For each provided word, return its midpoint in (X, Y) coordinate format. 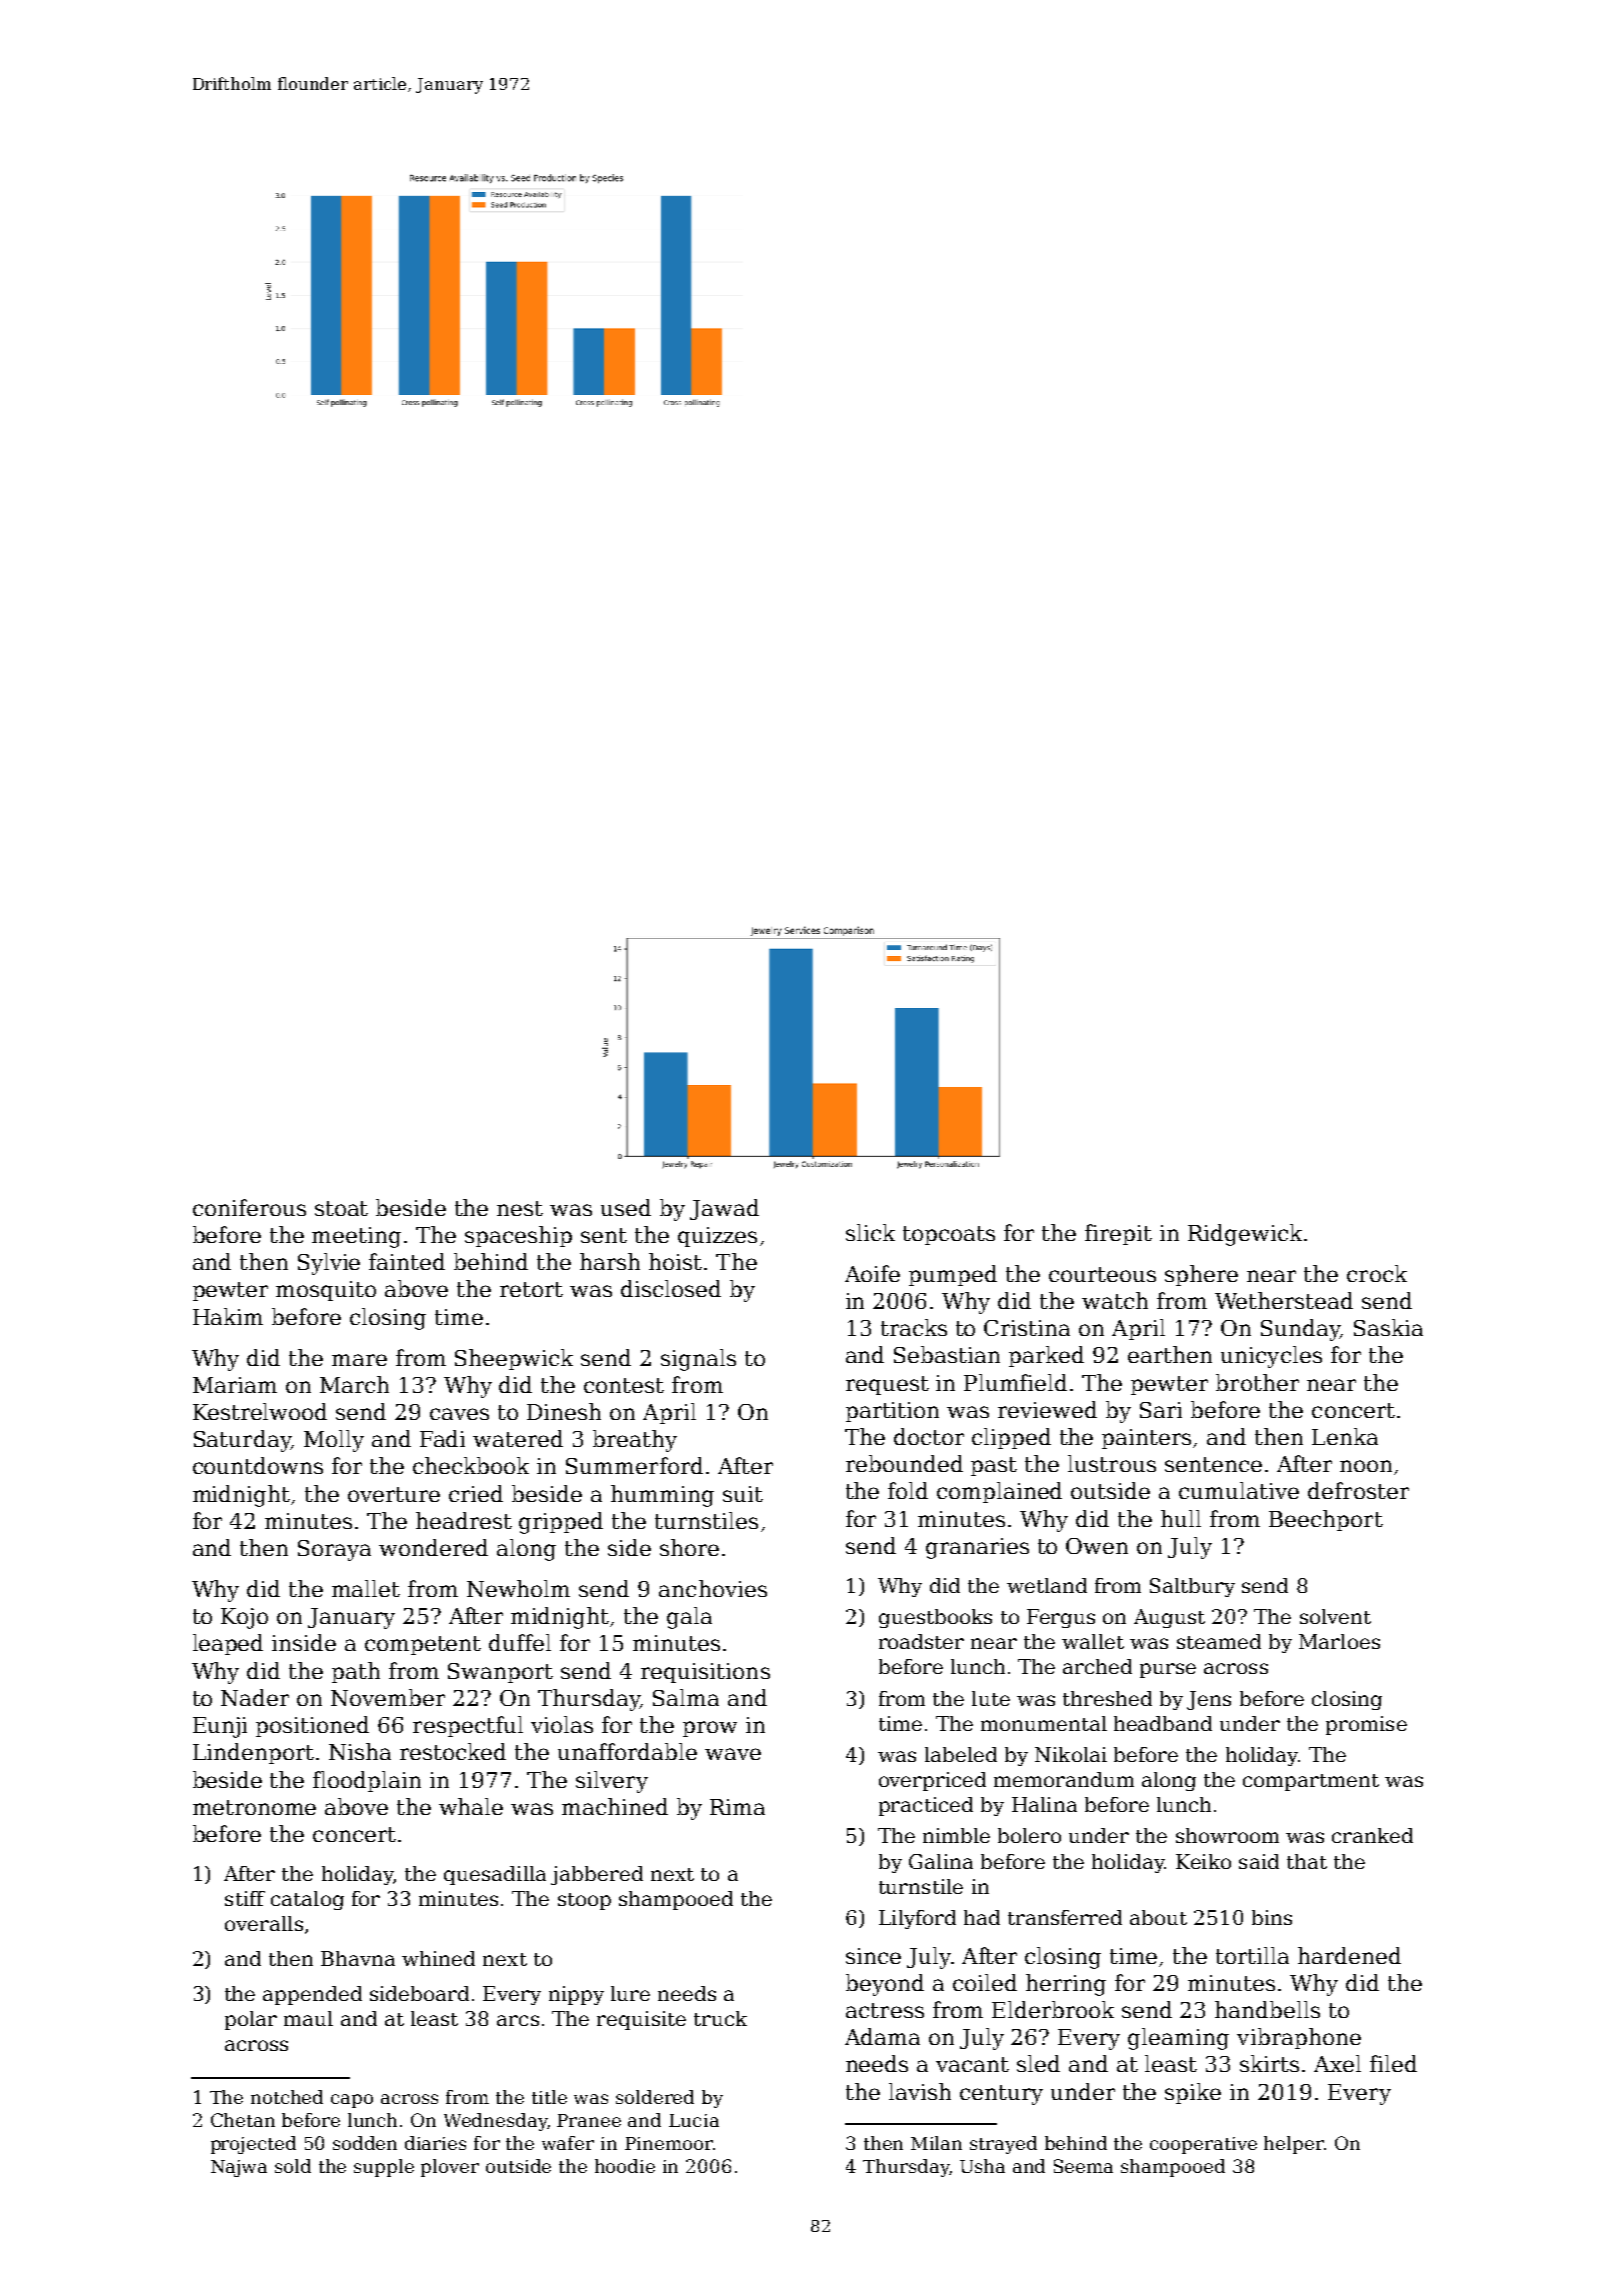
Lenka (1345, 1436)
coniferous (249, 1207)
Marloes (1339, 1641)
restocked (453, 1751)
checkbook (471, 1465)
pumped (953, 1275)
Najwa (239, 2168)
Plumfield (1015, 1382)
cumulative (1239, 1490)
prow (710, 1729)
